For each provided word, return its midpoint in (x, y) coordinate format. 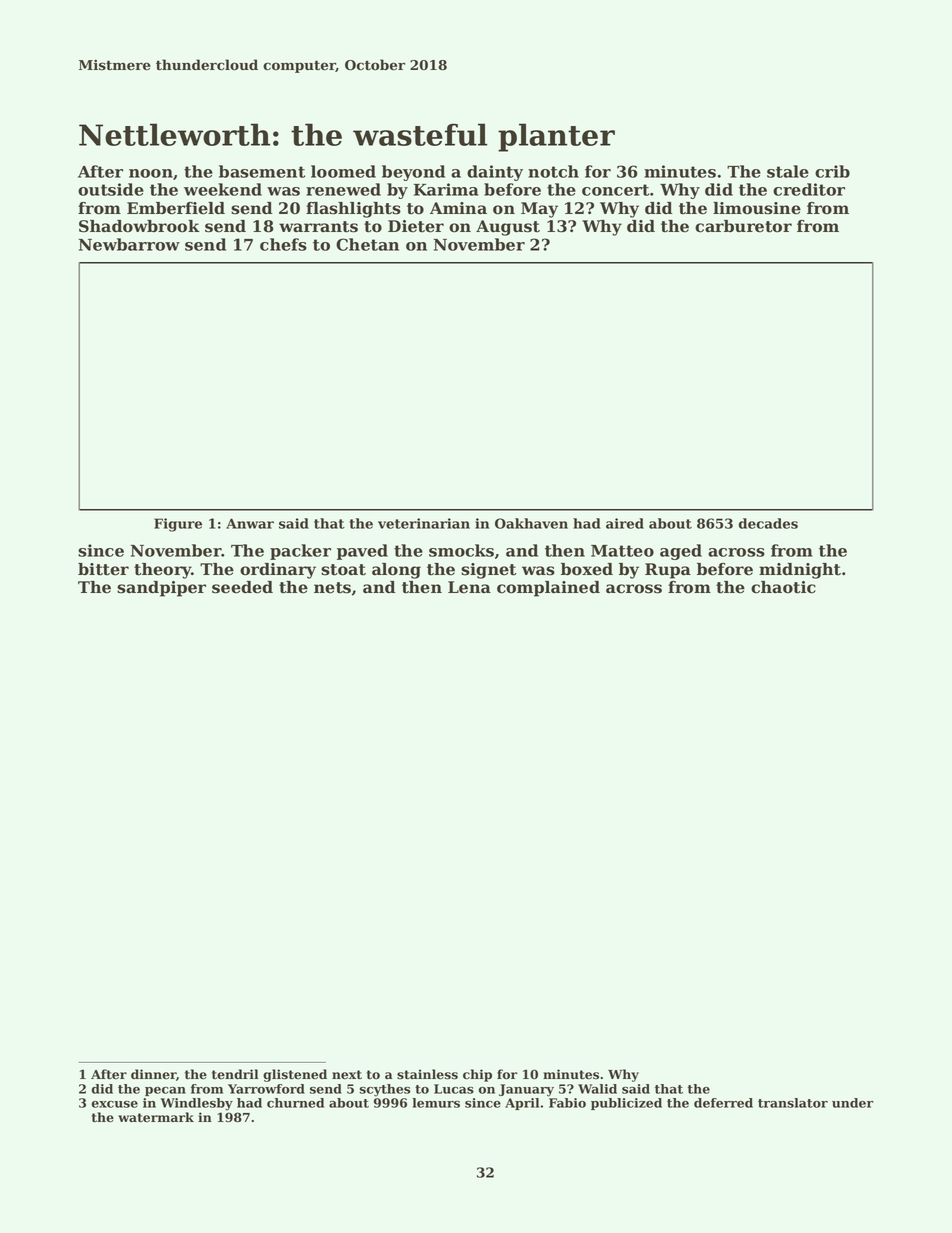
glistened (295, 1075)
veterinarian (424, 523)
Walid (597, 1089)
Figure (178, 525)
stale (788, 171)
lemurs (436, 1103)
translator (793, 1103)
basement (262, 171)
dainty (495, 173)
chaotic (783, 587)
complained (548, 589)
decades (768, 523)
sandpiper (161, 589)
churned (295, 1103)
